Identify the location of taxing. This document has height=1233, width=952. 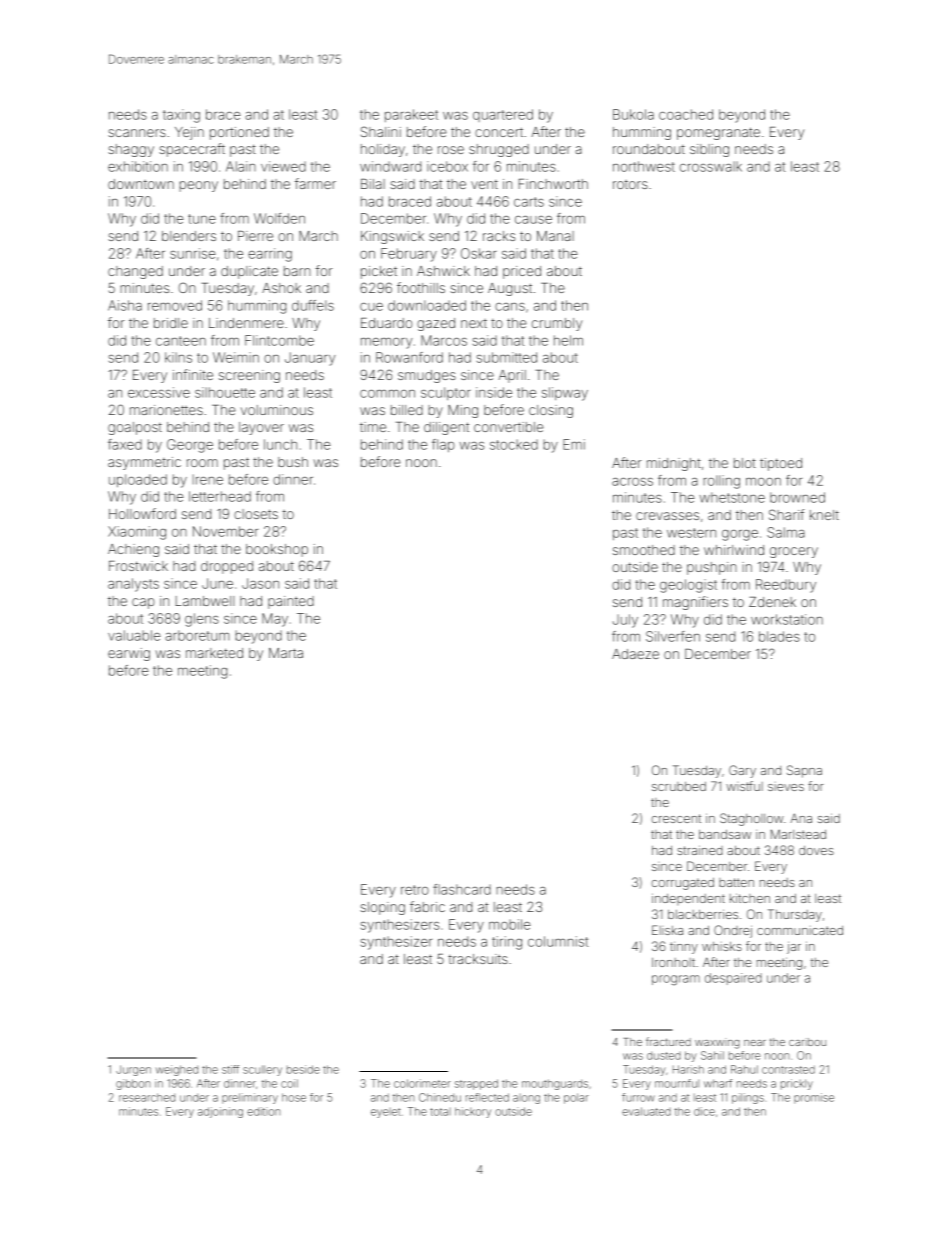
(181, 116).
